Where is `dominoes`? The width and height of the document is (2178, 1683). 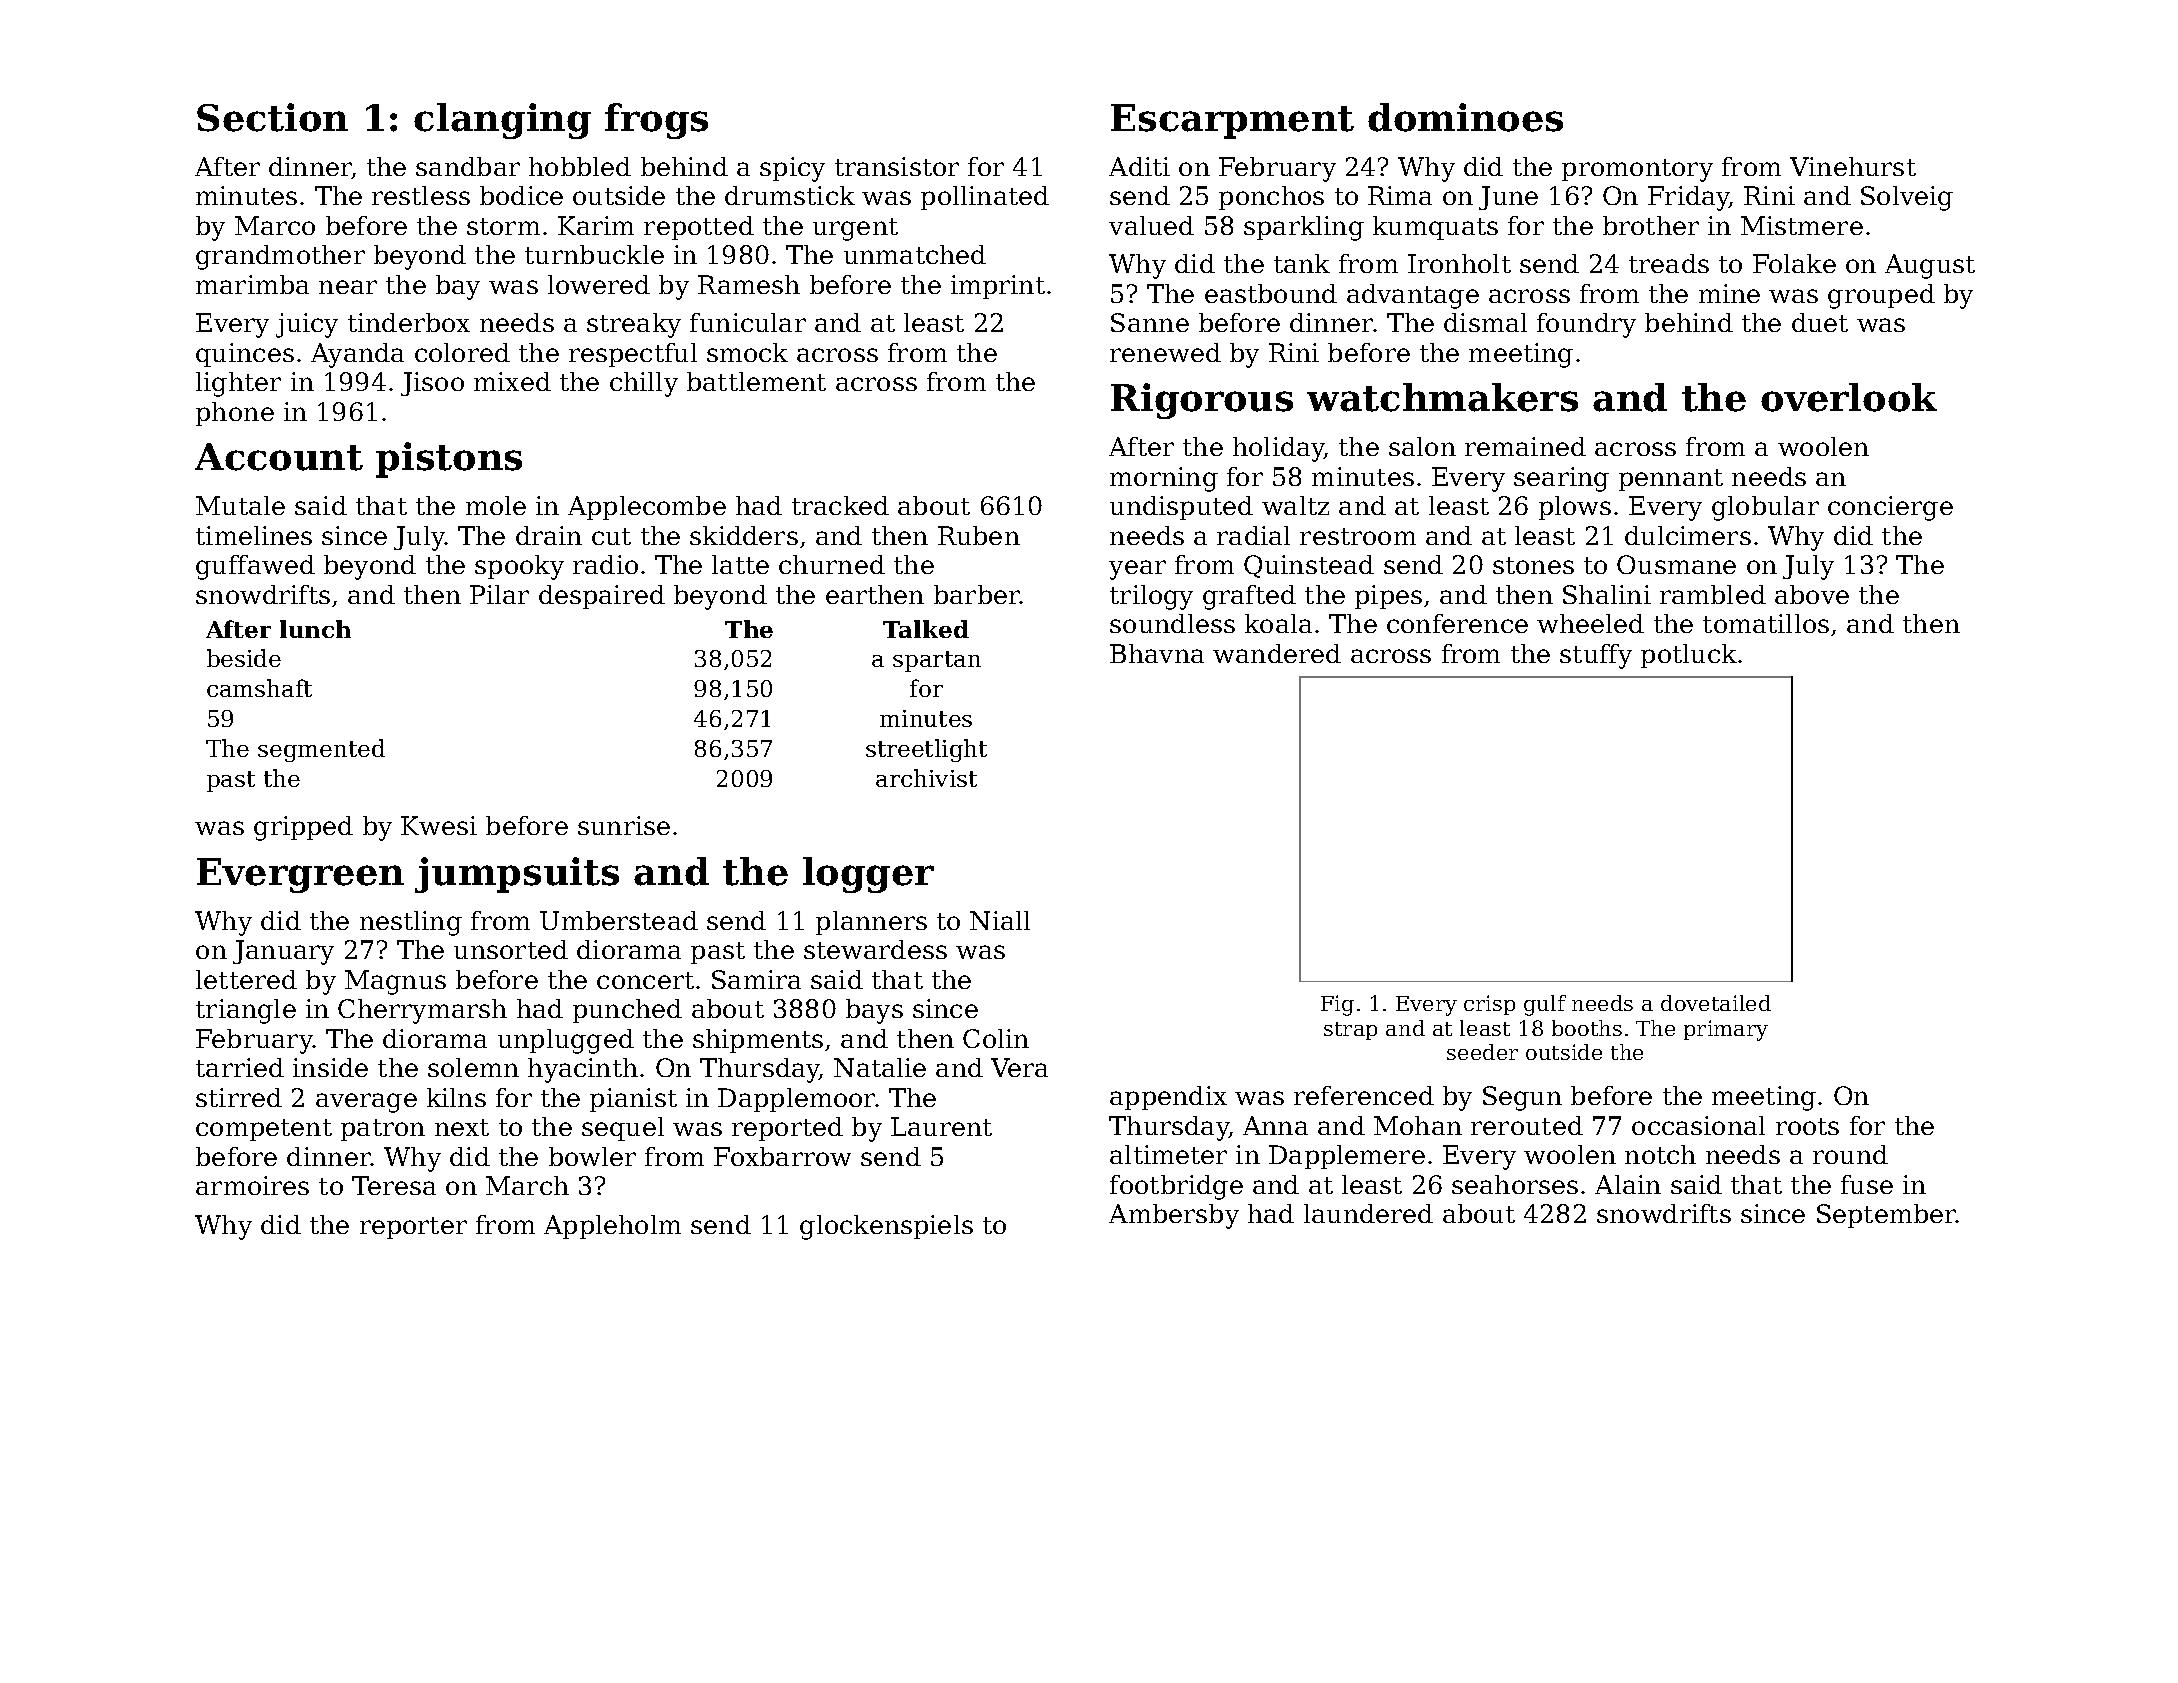 dominoes is located at coordinates (1465, 117).
